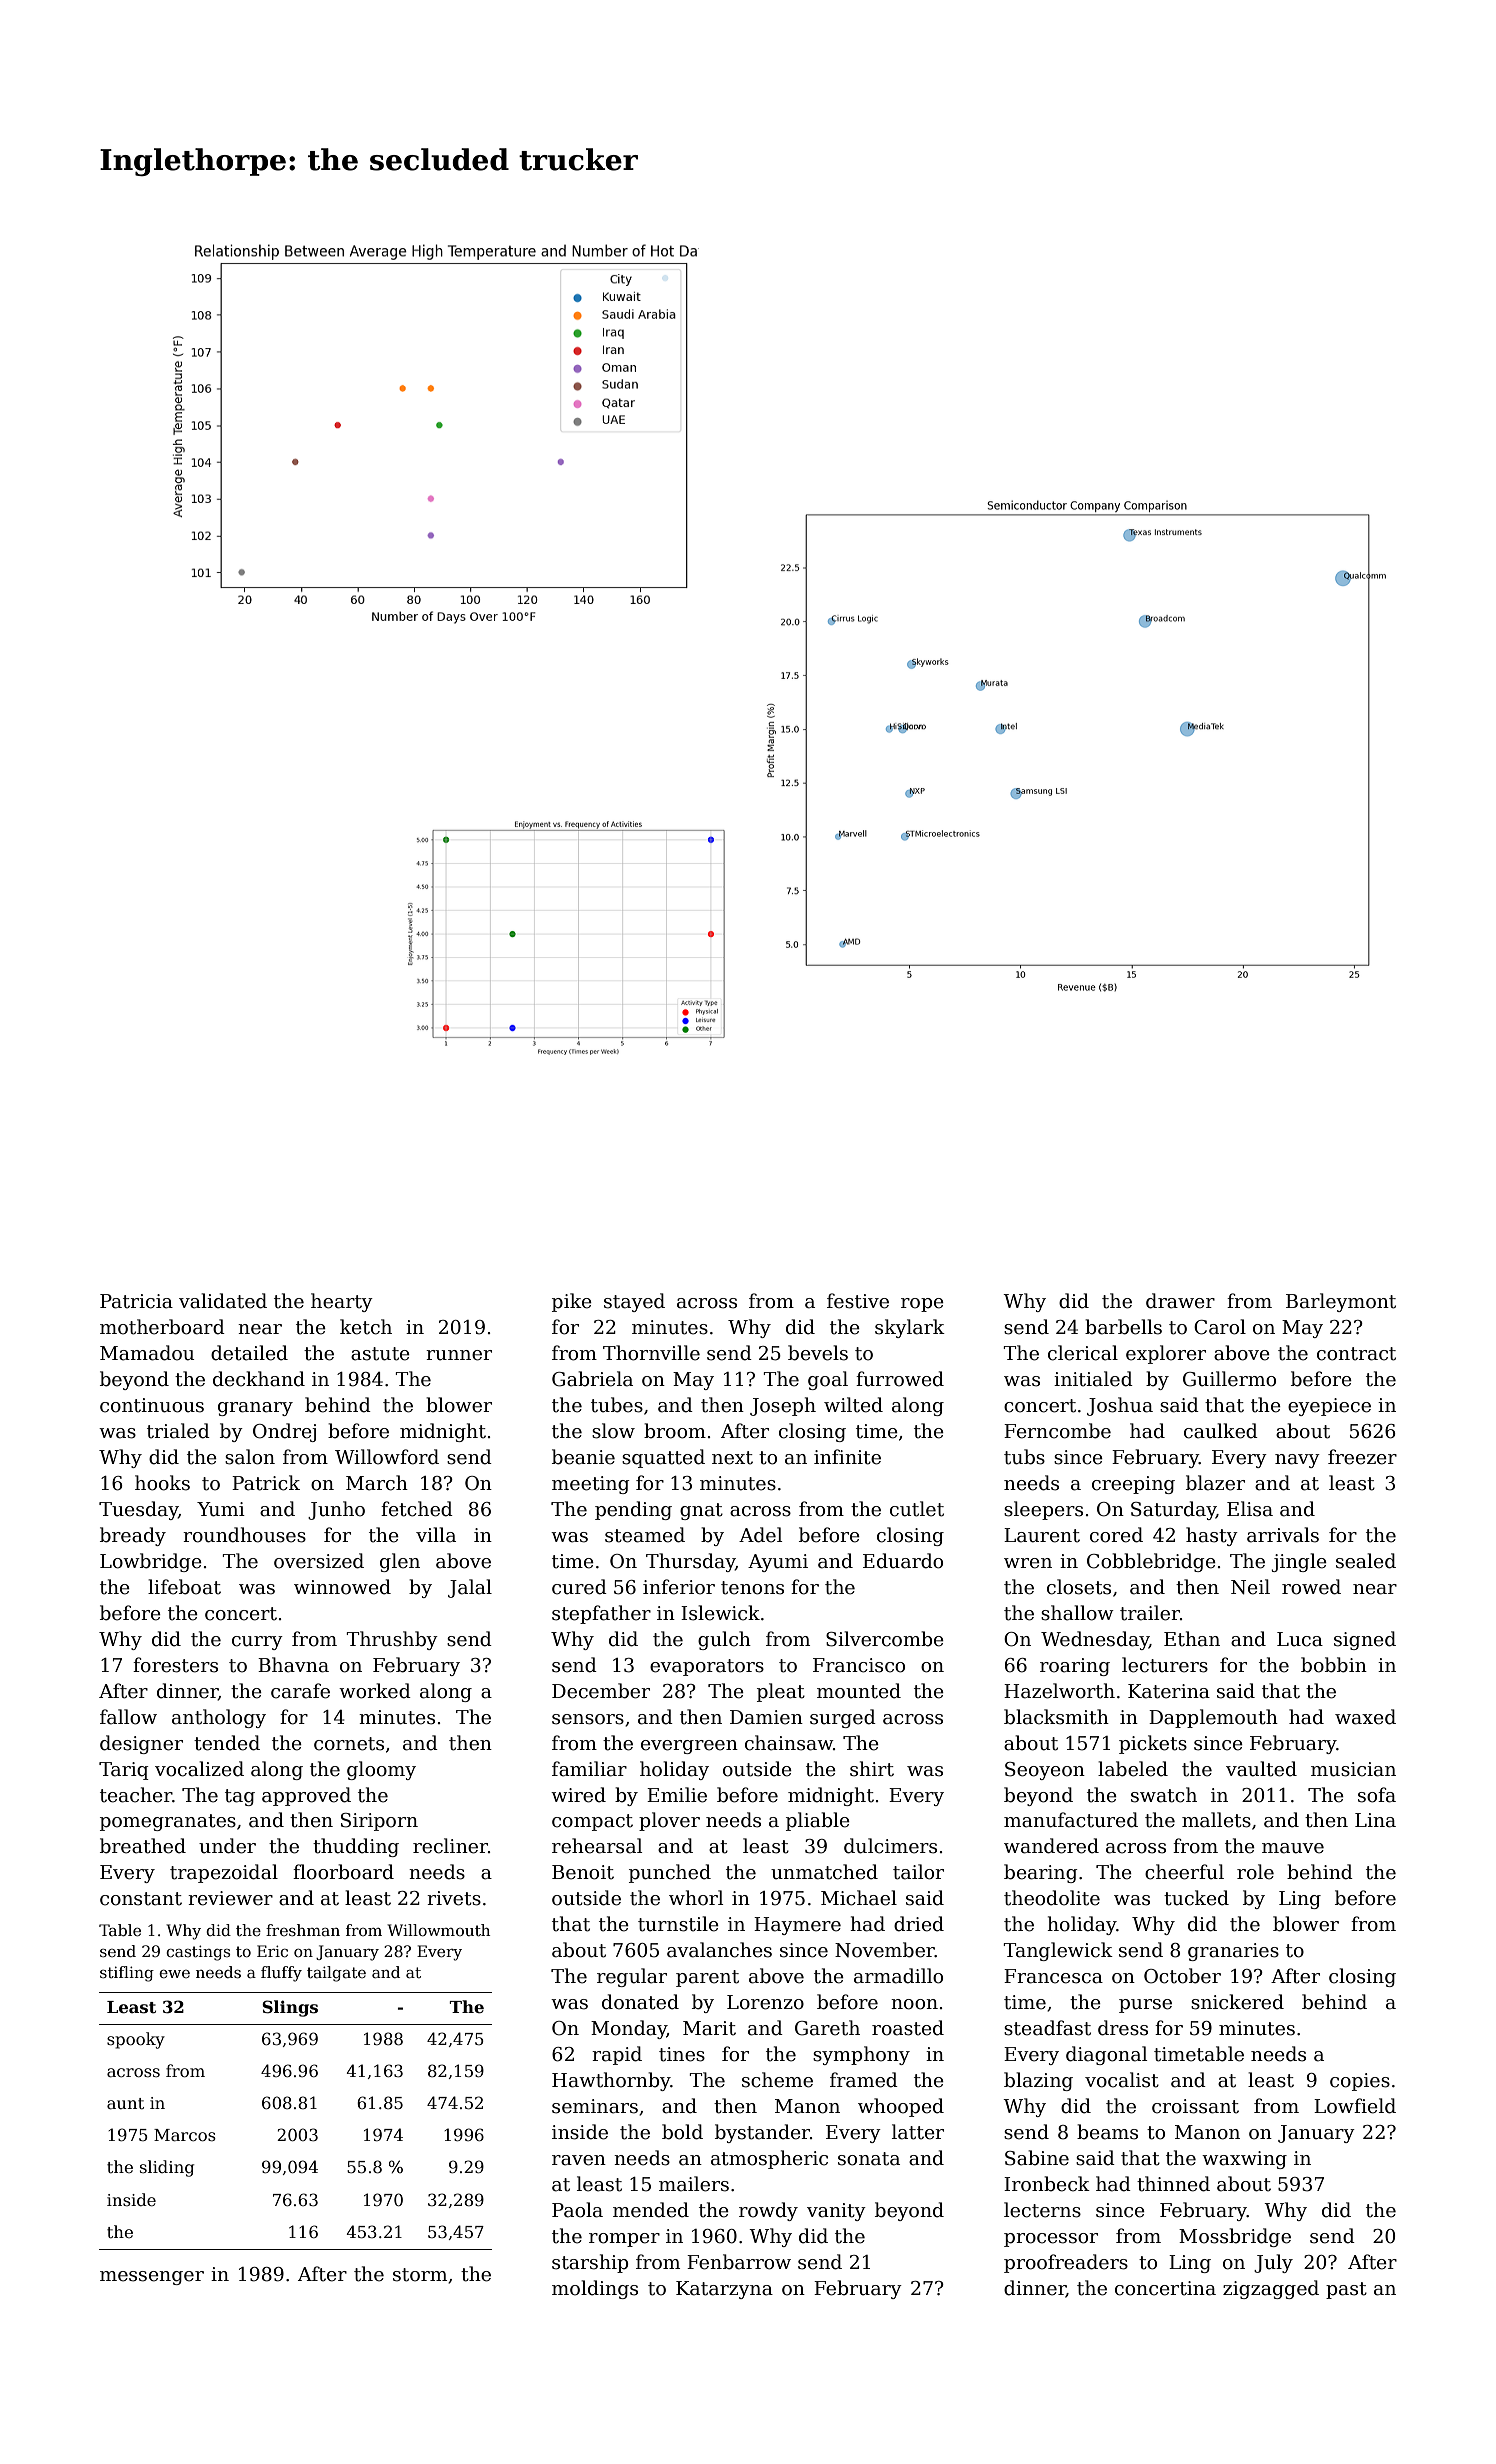 This screenshot has width=1496, height=2464. I want to click on Barleymont, so click(1341, 1302).
